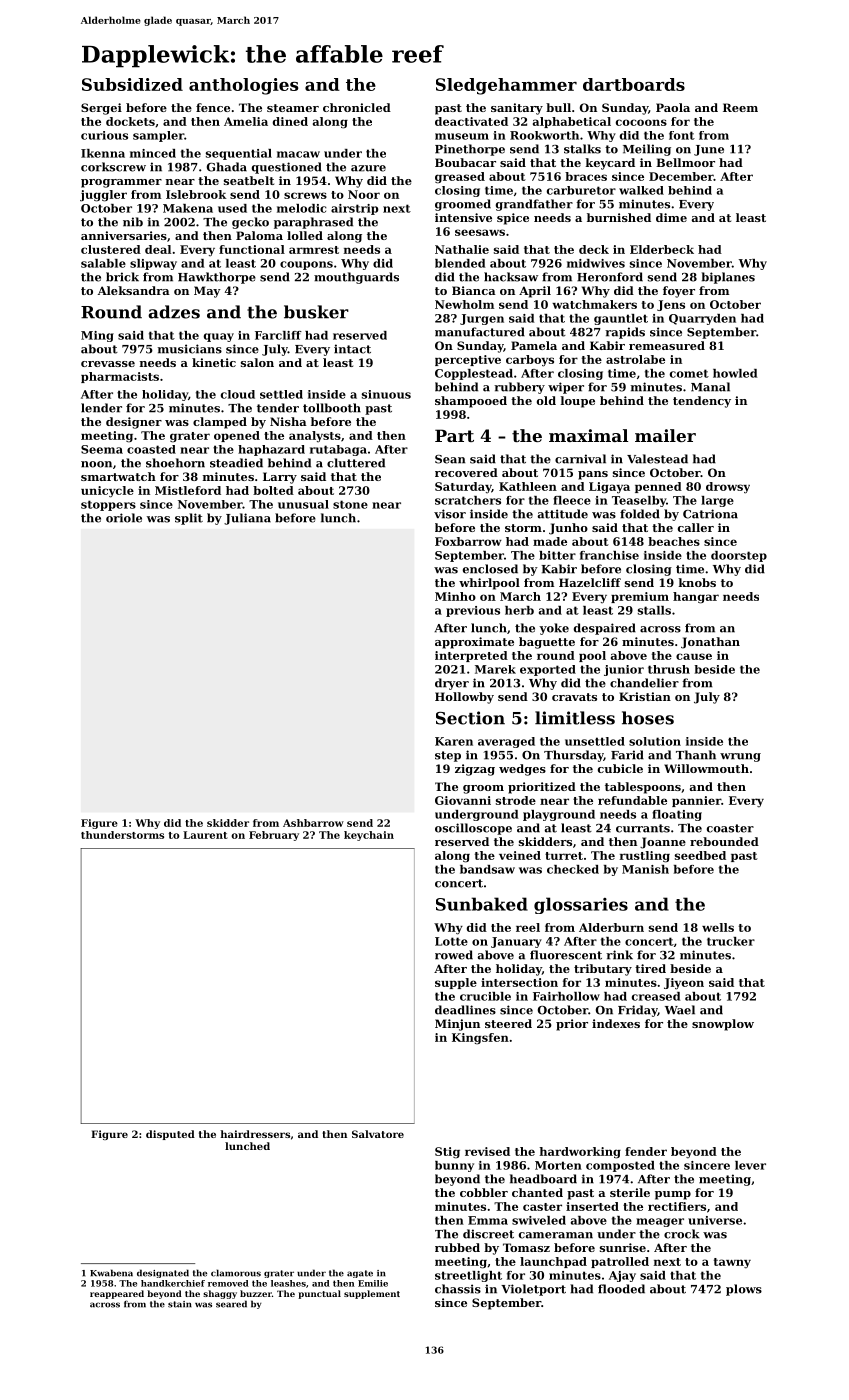  I want to click on wrung, so click(740, 757).
